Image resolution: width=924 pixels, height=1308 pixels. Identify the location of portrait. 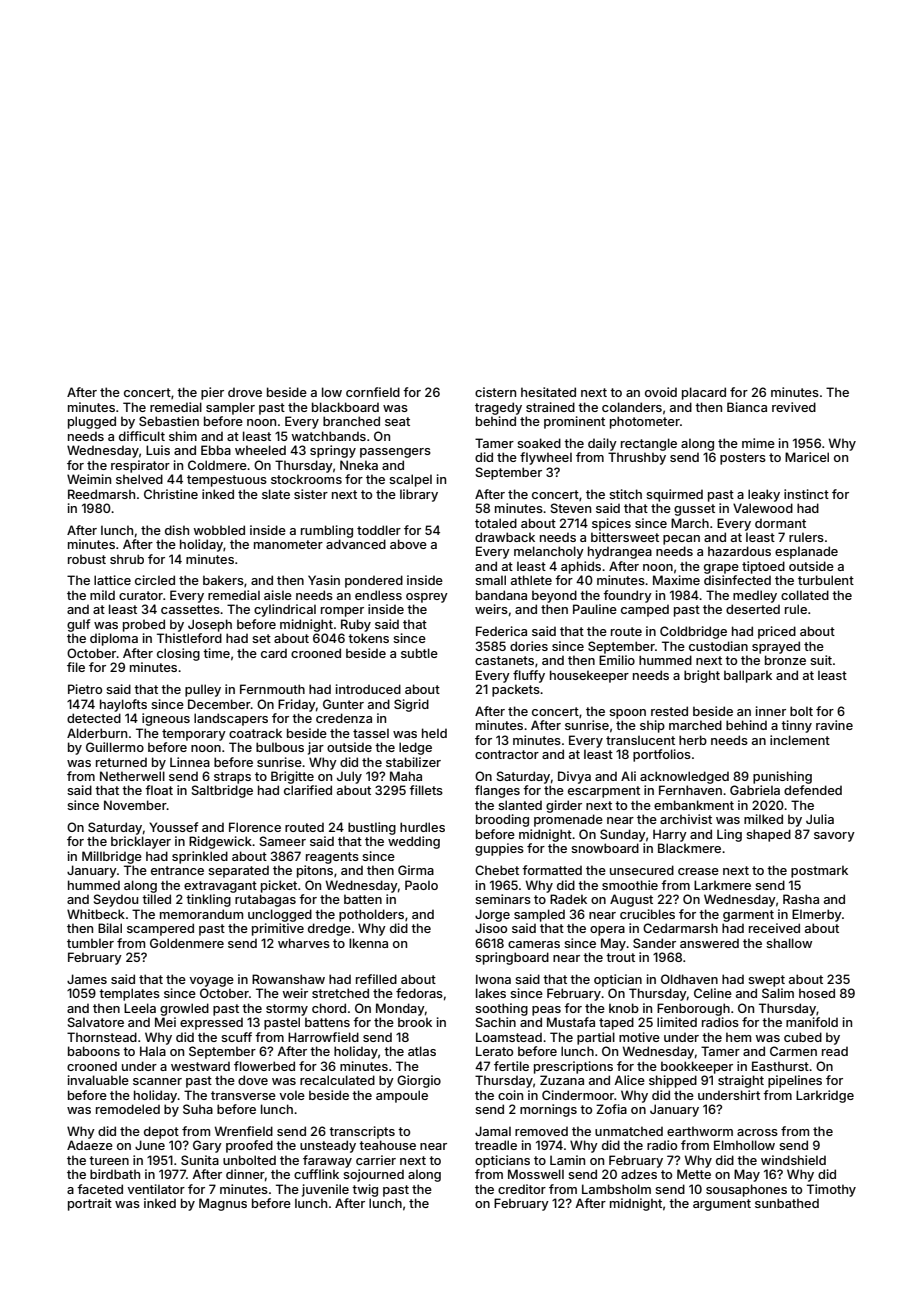
(90, 1204).
